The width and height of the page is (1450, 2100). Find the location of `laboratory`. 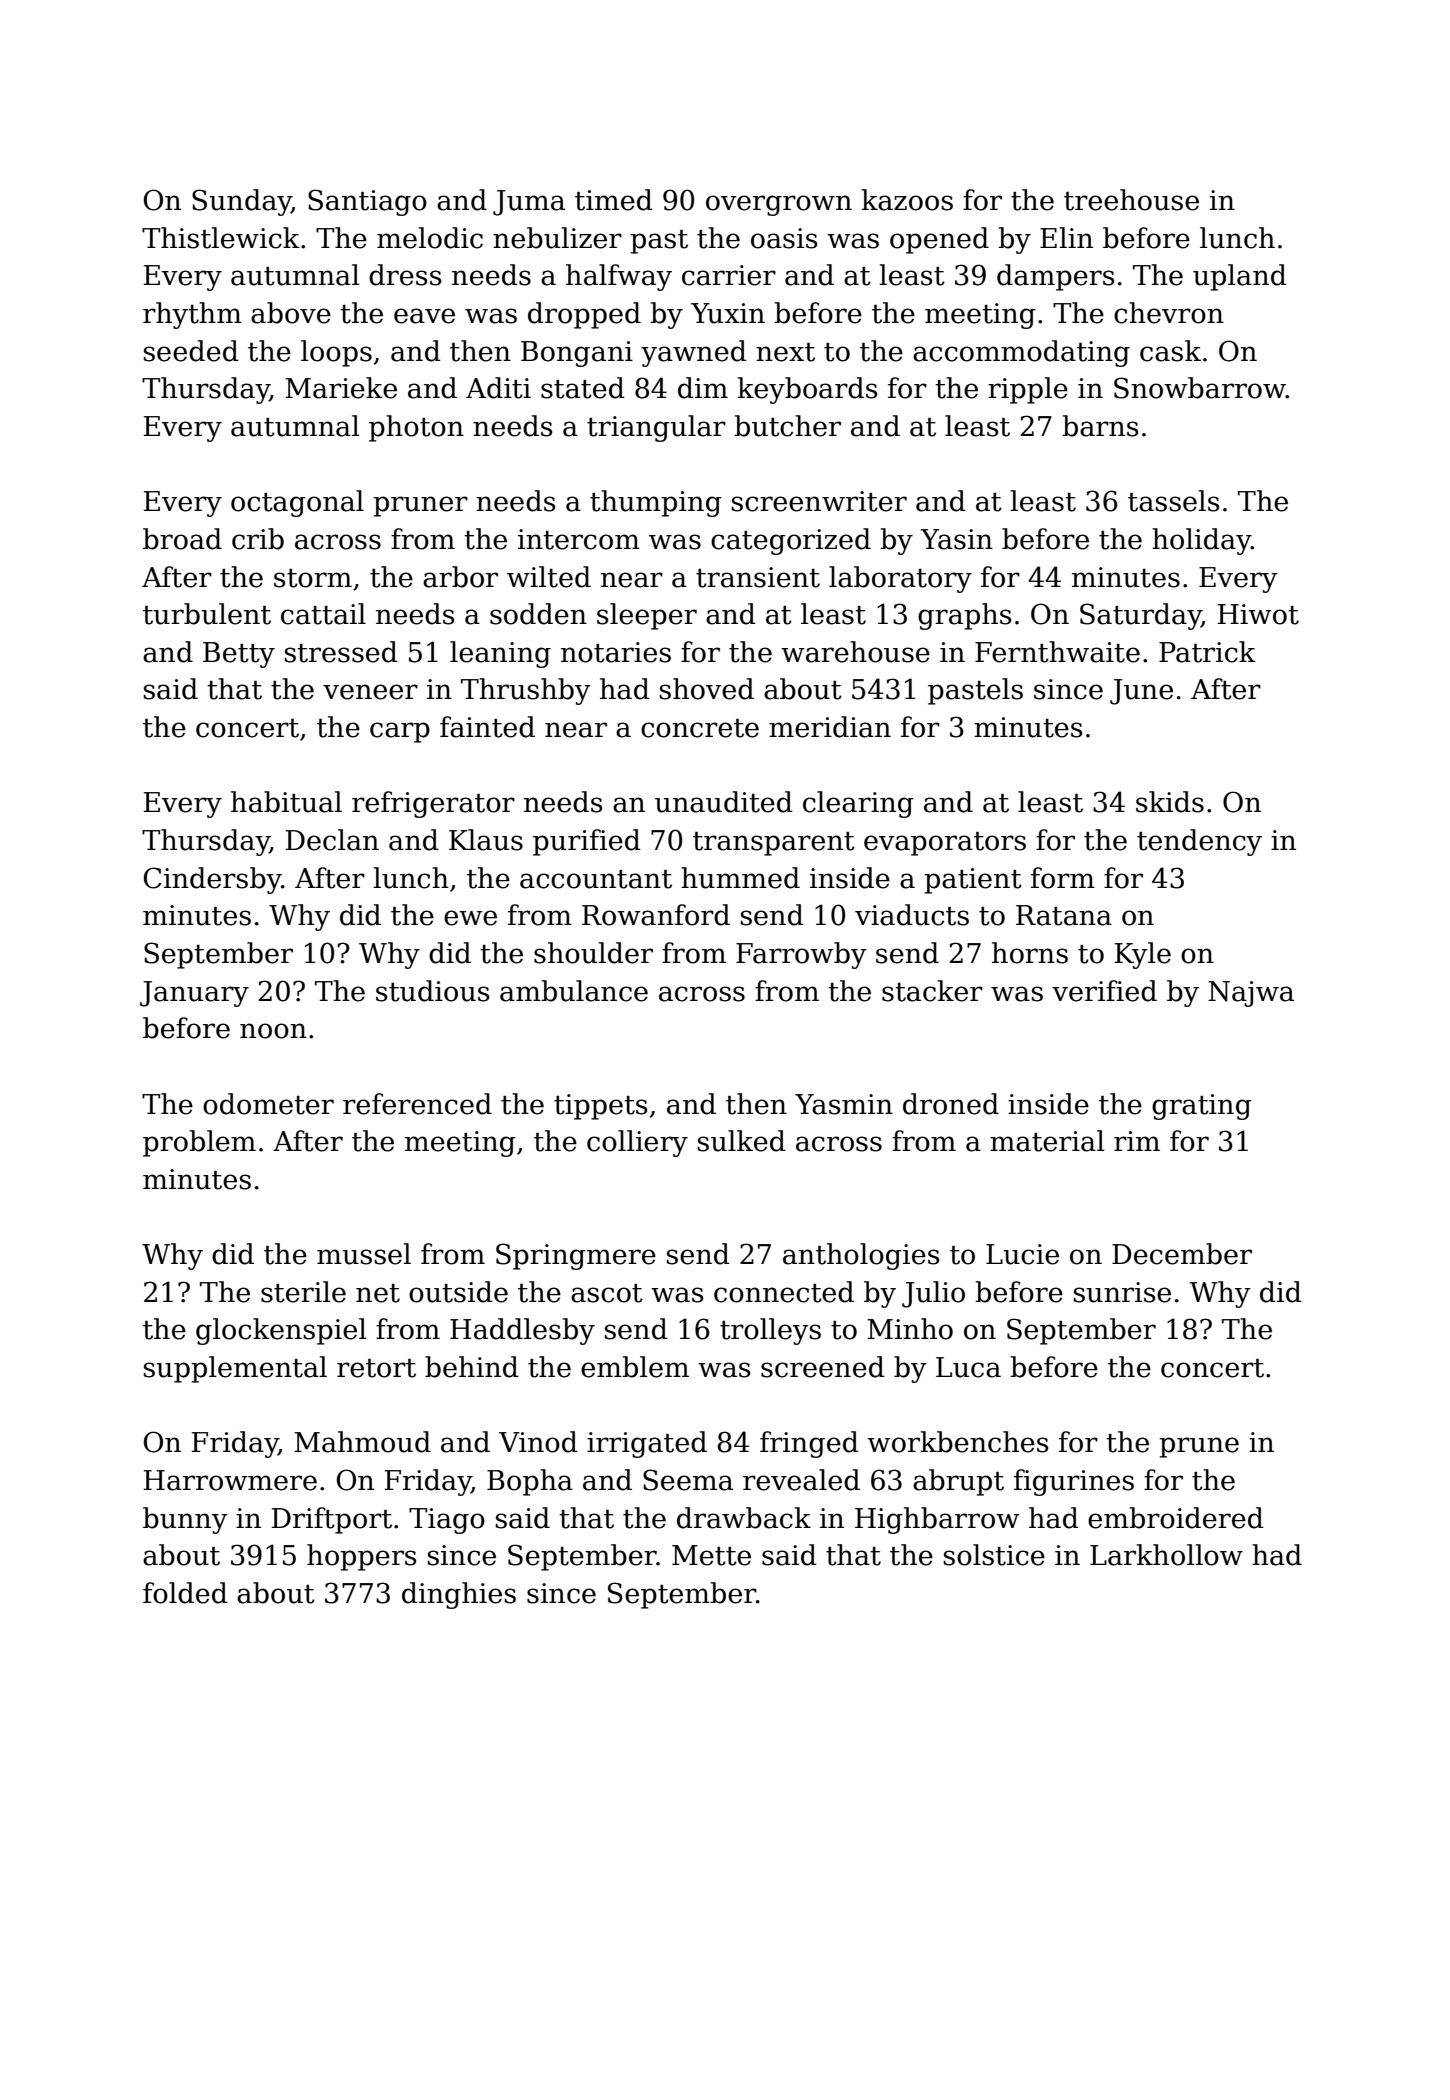

laboratory is located at coordinates (900, 579).
